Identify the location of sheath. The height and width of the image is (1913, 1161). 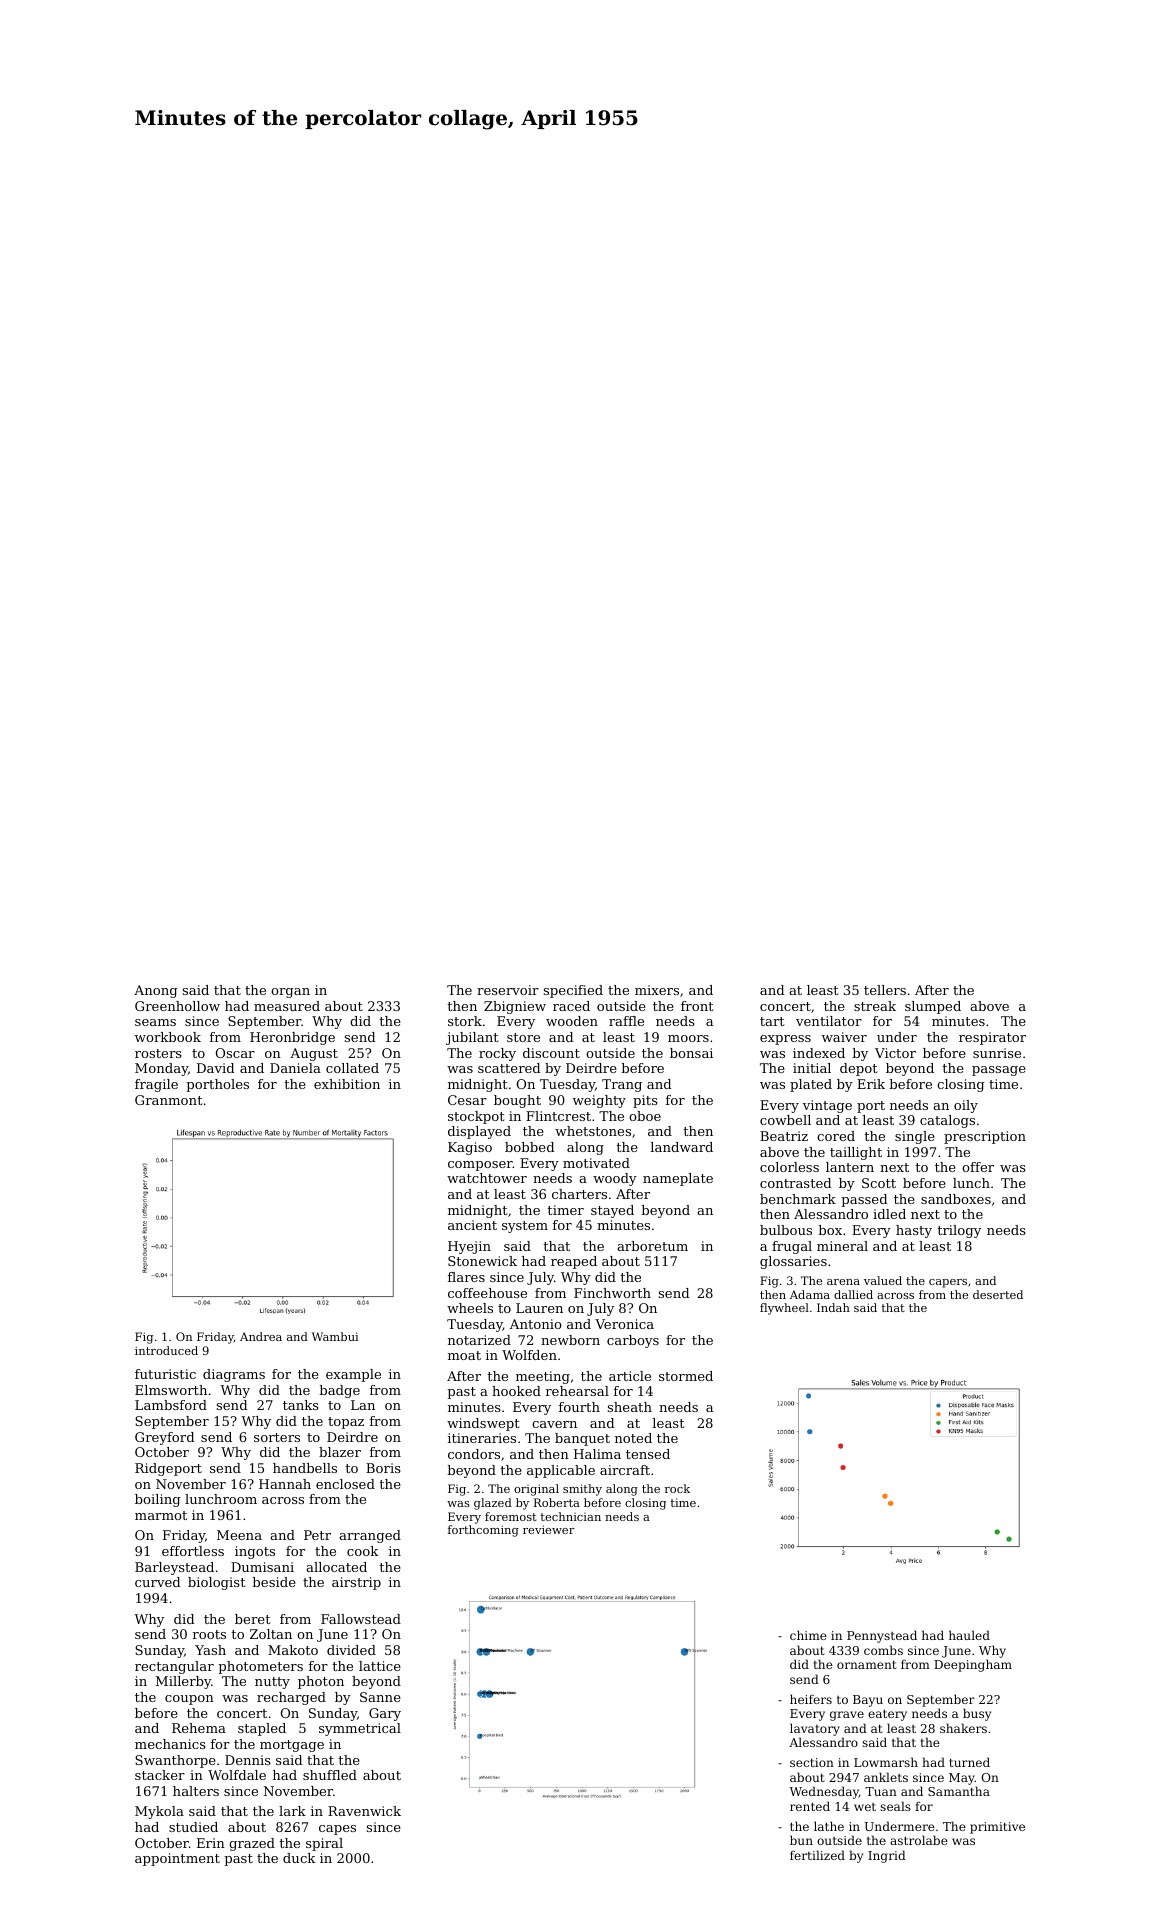
(629, 1407).
